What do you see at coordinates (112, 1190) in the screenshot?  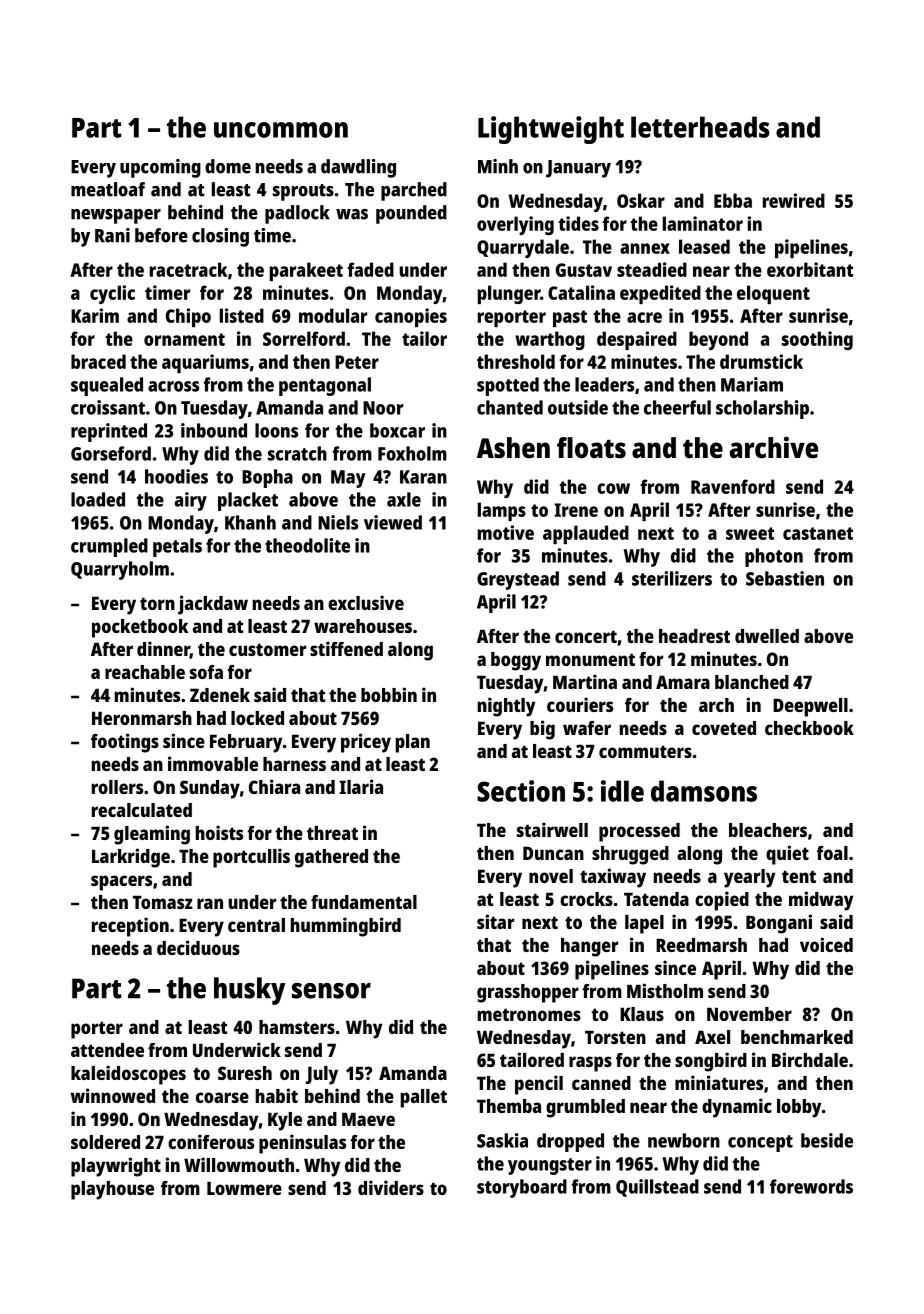 I see `playhouse` at bounding box center [112, 1190].
